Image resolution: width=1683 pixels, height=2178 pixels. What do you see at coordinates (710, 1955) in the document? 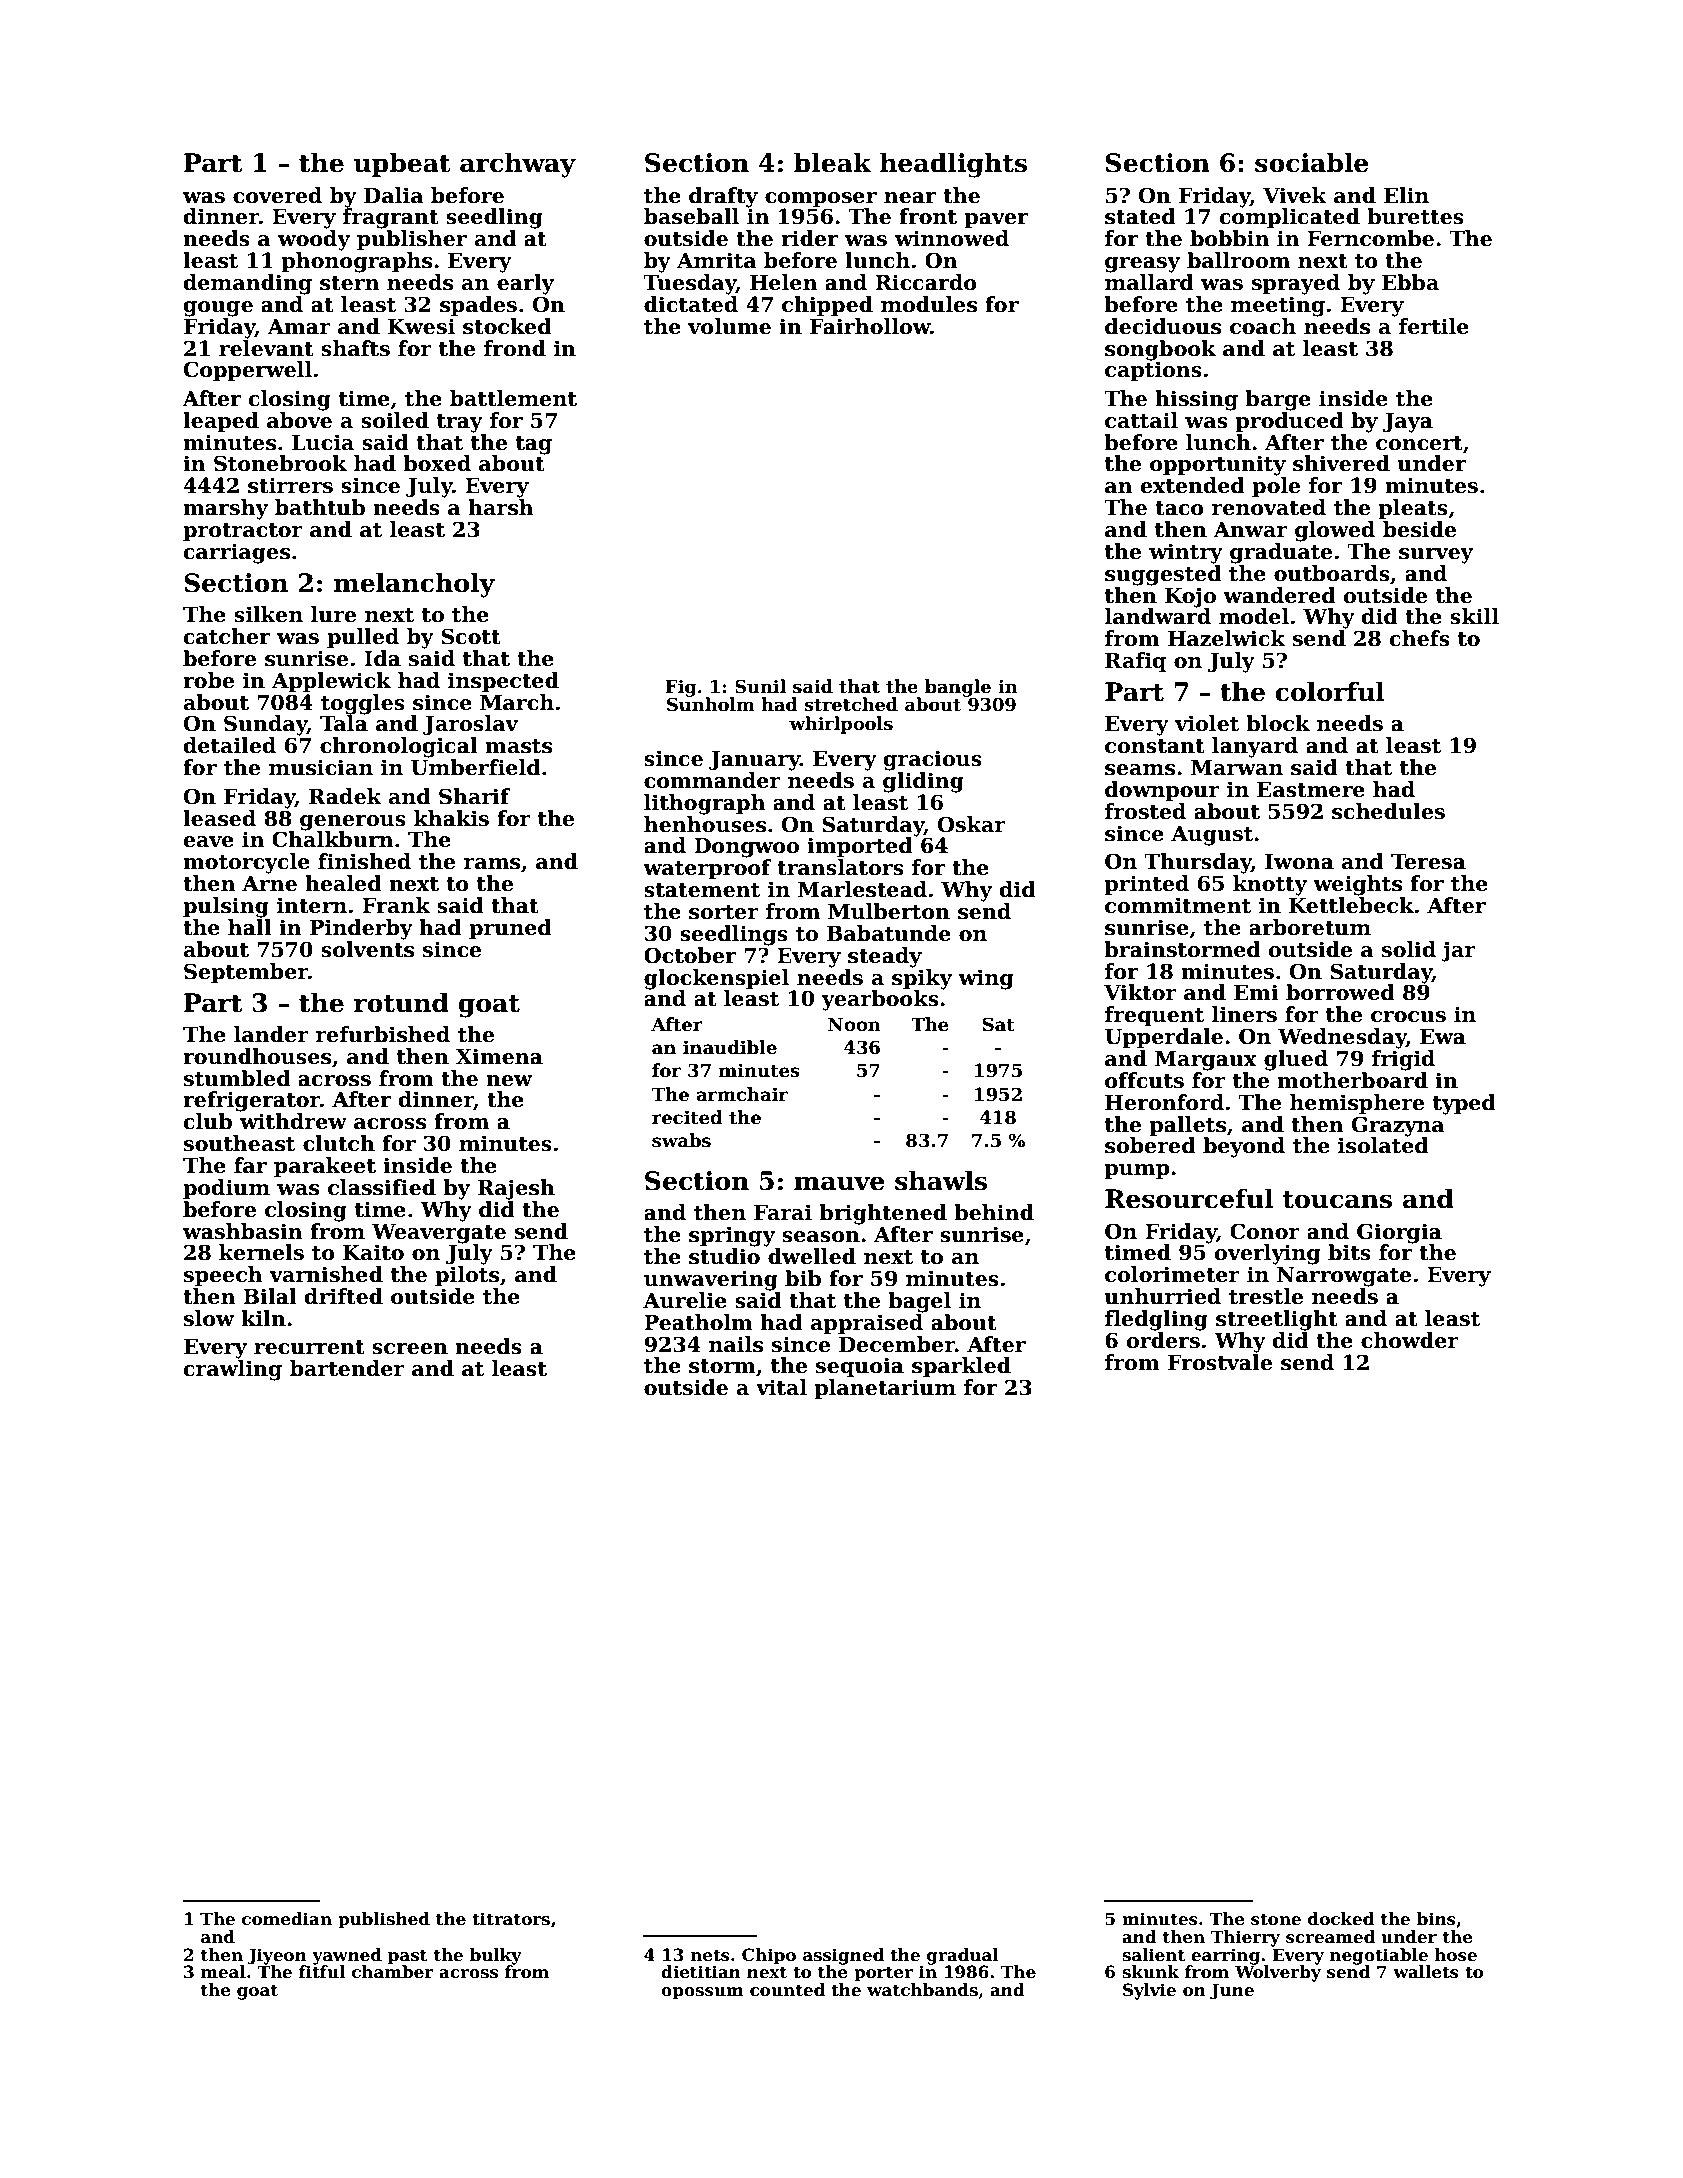
I see `nets` at bounding box center [710, 1955].
